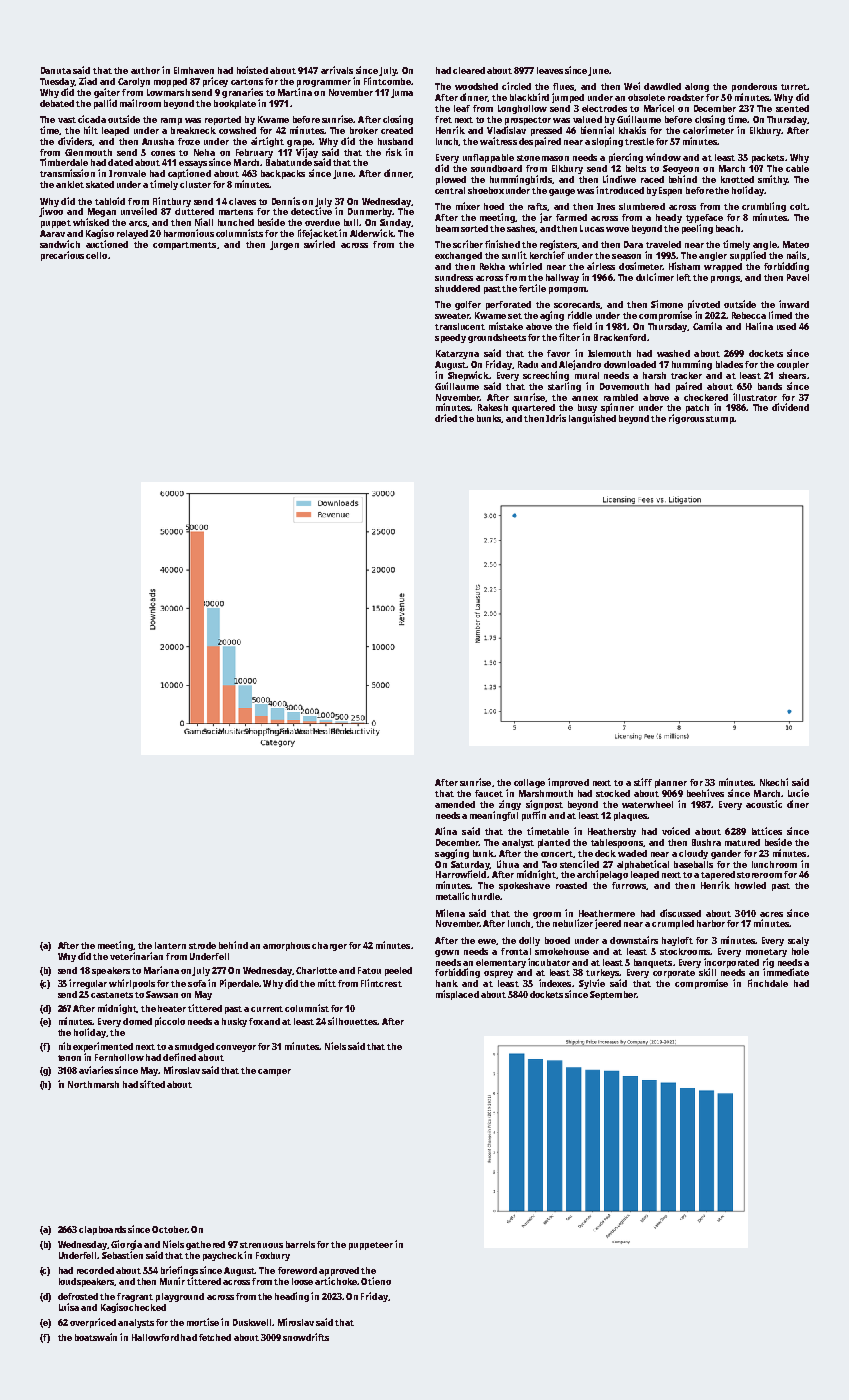 Image resolution: width=849 pixels, height=1400 pixels. I want to click on arrivals, so click(337, 70).
